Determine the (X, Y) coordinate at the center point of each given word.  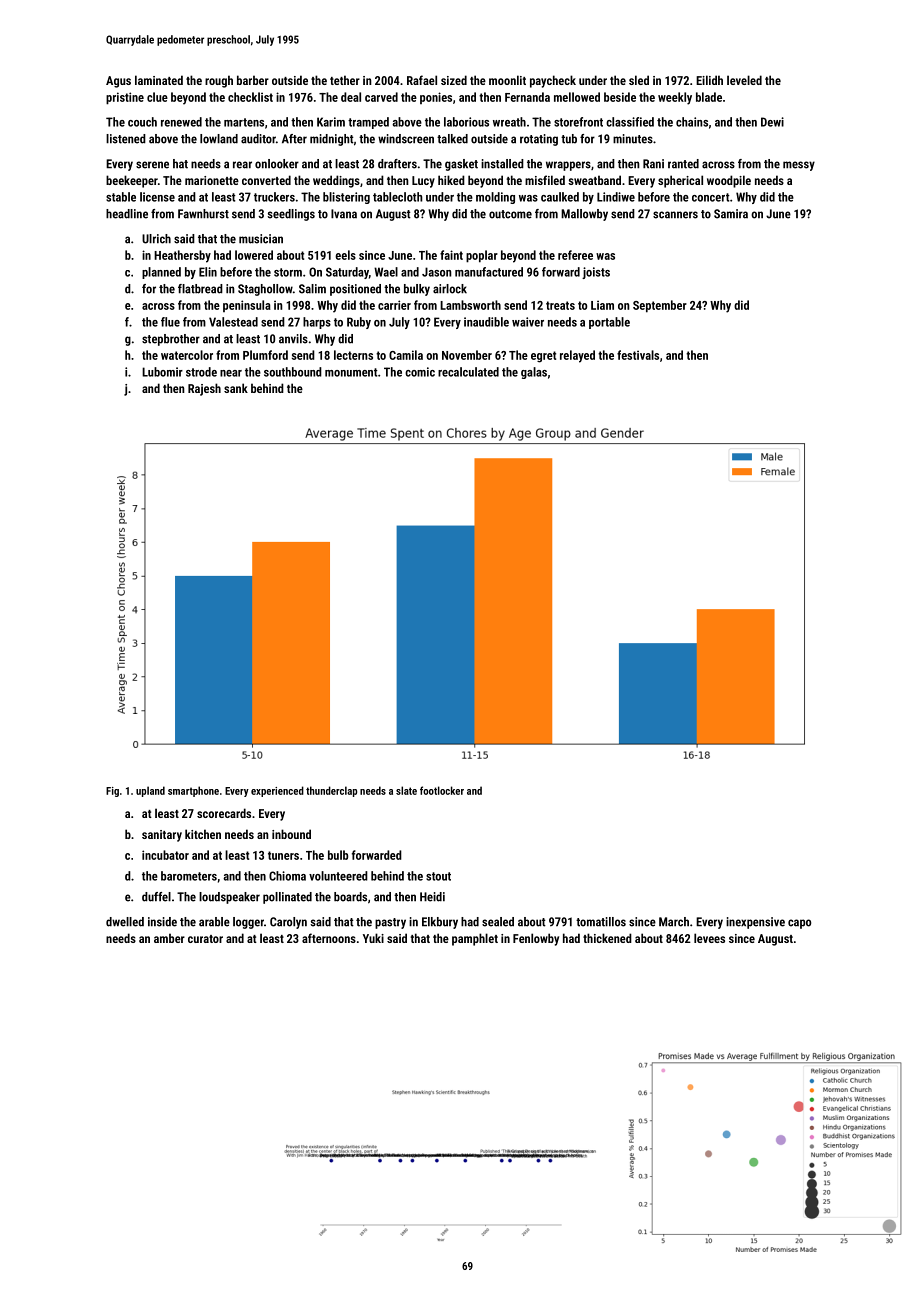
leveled (744, 80)
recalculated (468, 372)
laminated (159, 80)
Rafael (422, 80)
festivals (638, 355)
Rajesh (204, 389)
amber (169, 938)
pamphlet (475, 939)
